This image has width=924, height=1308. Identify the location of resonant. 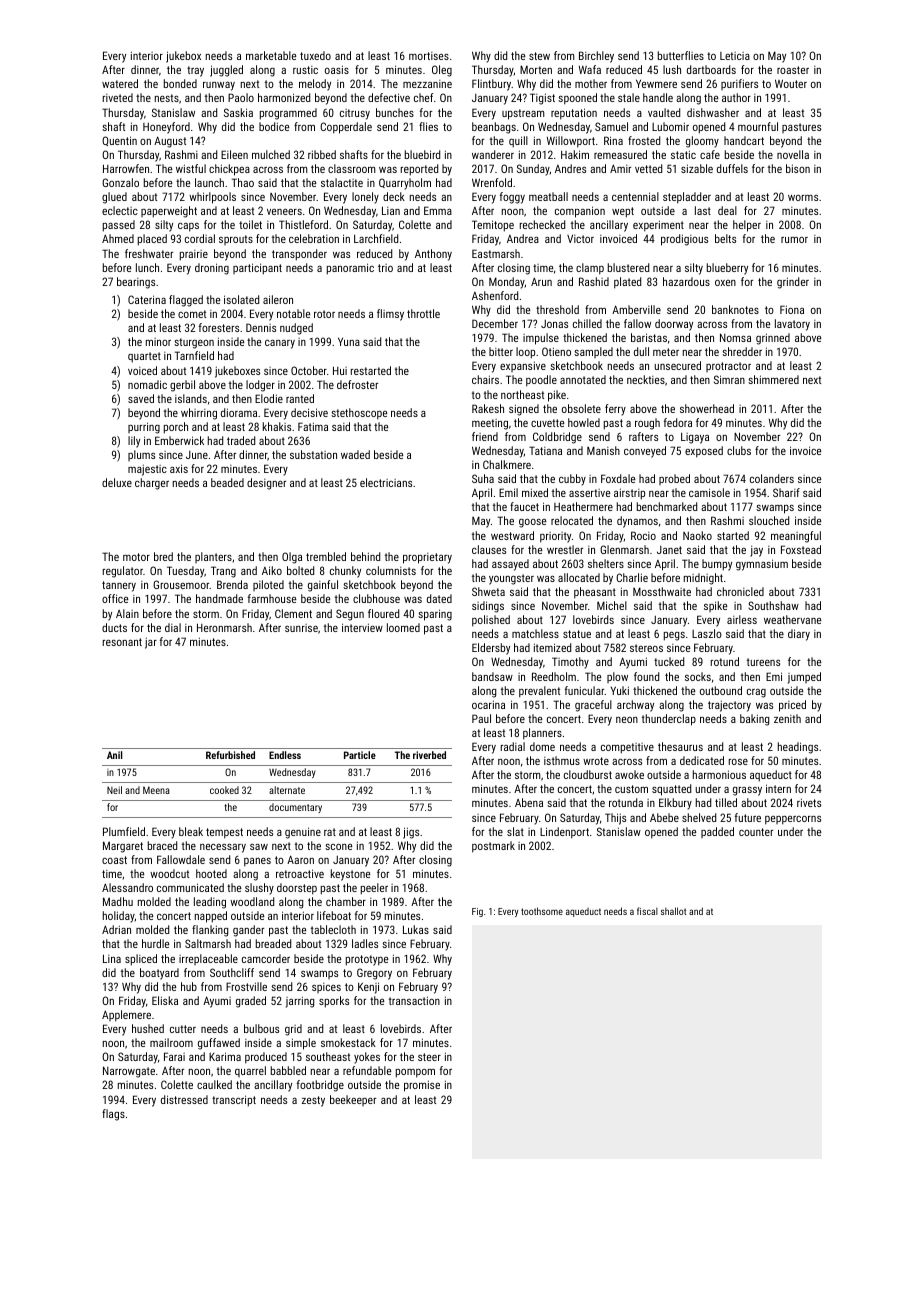
(122, 642).
